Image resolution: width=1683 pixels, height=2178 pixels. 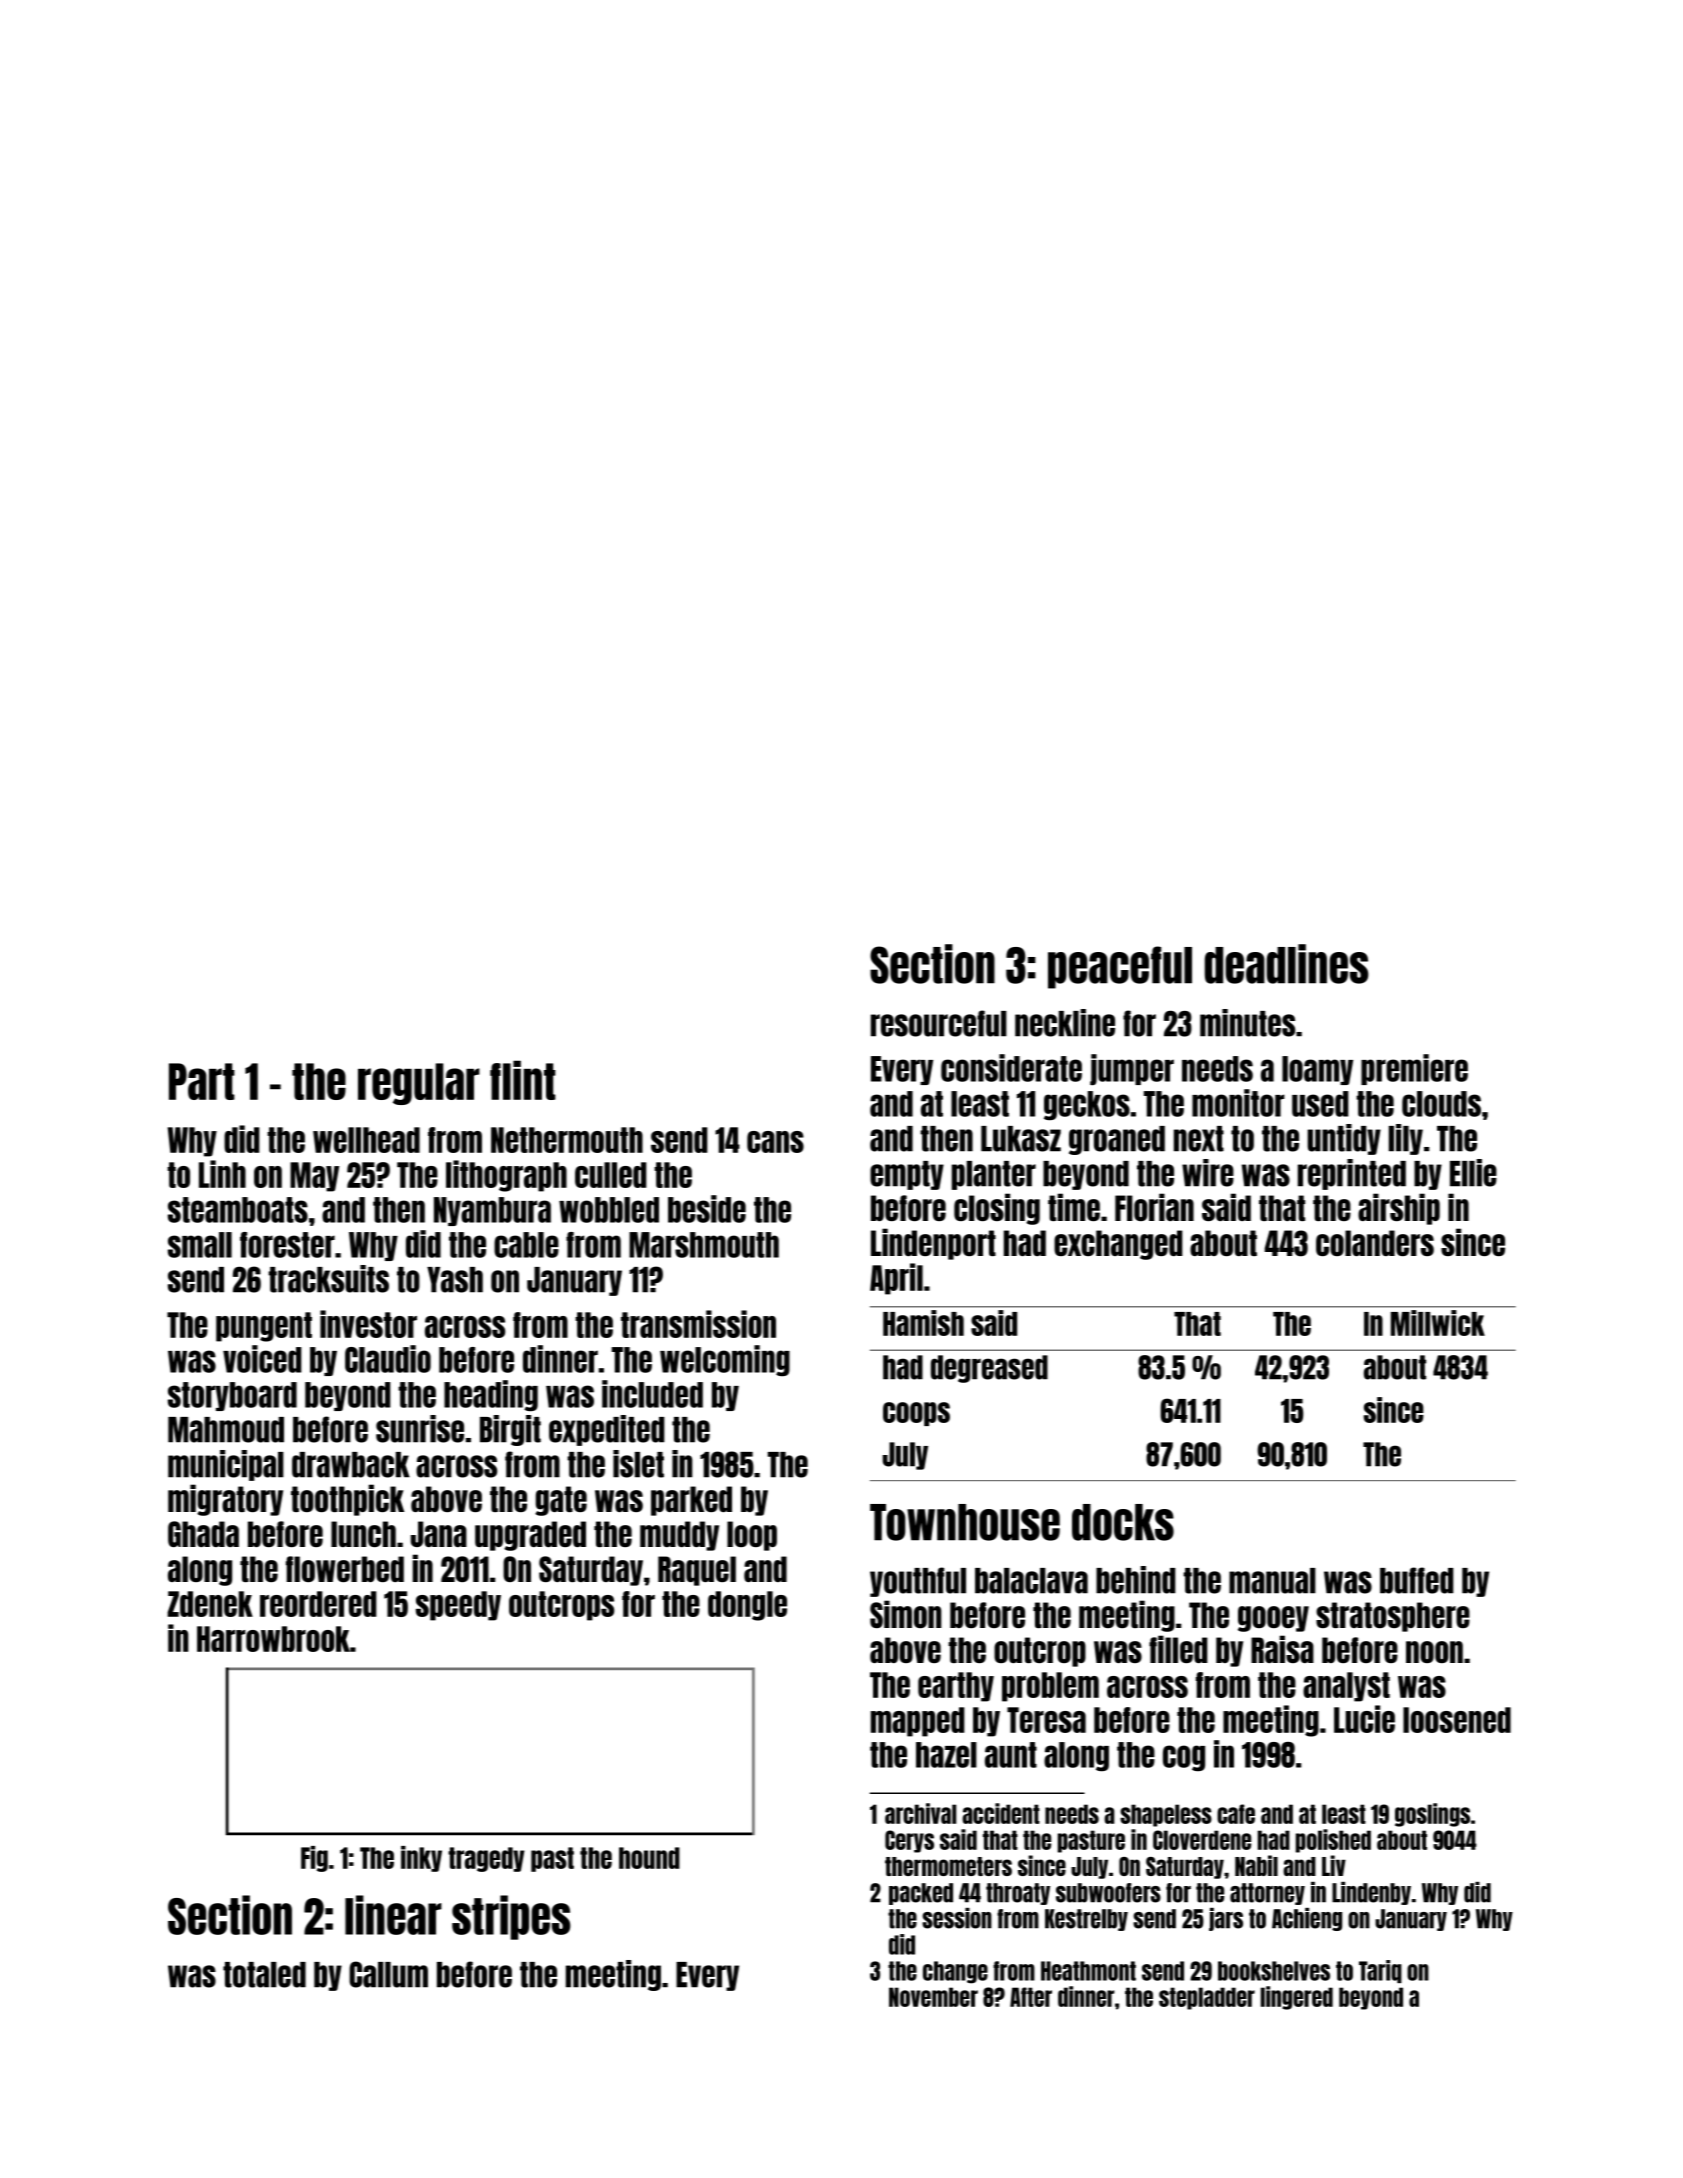 I want to click on flowerbed, so click(x=345, y=1569).
